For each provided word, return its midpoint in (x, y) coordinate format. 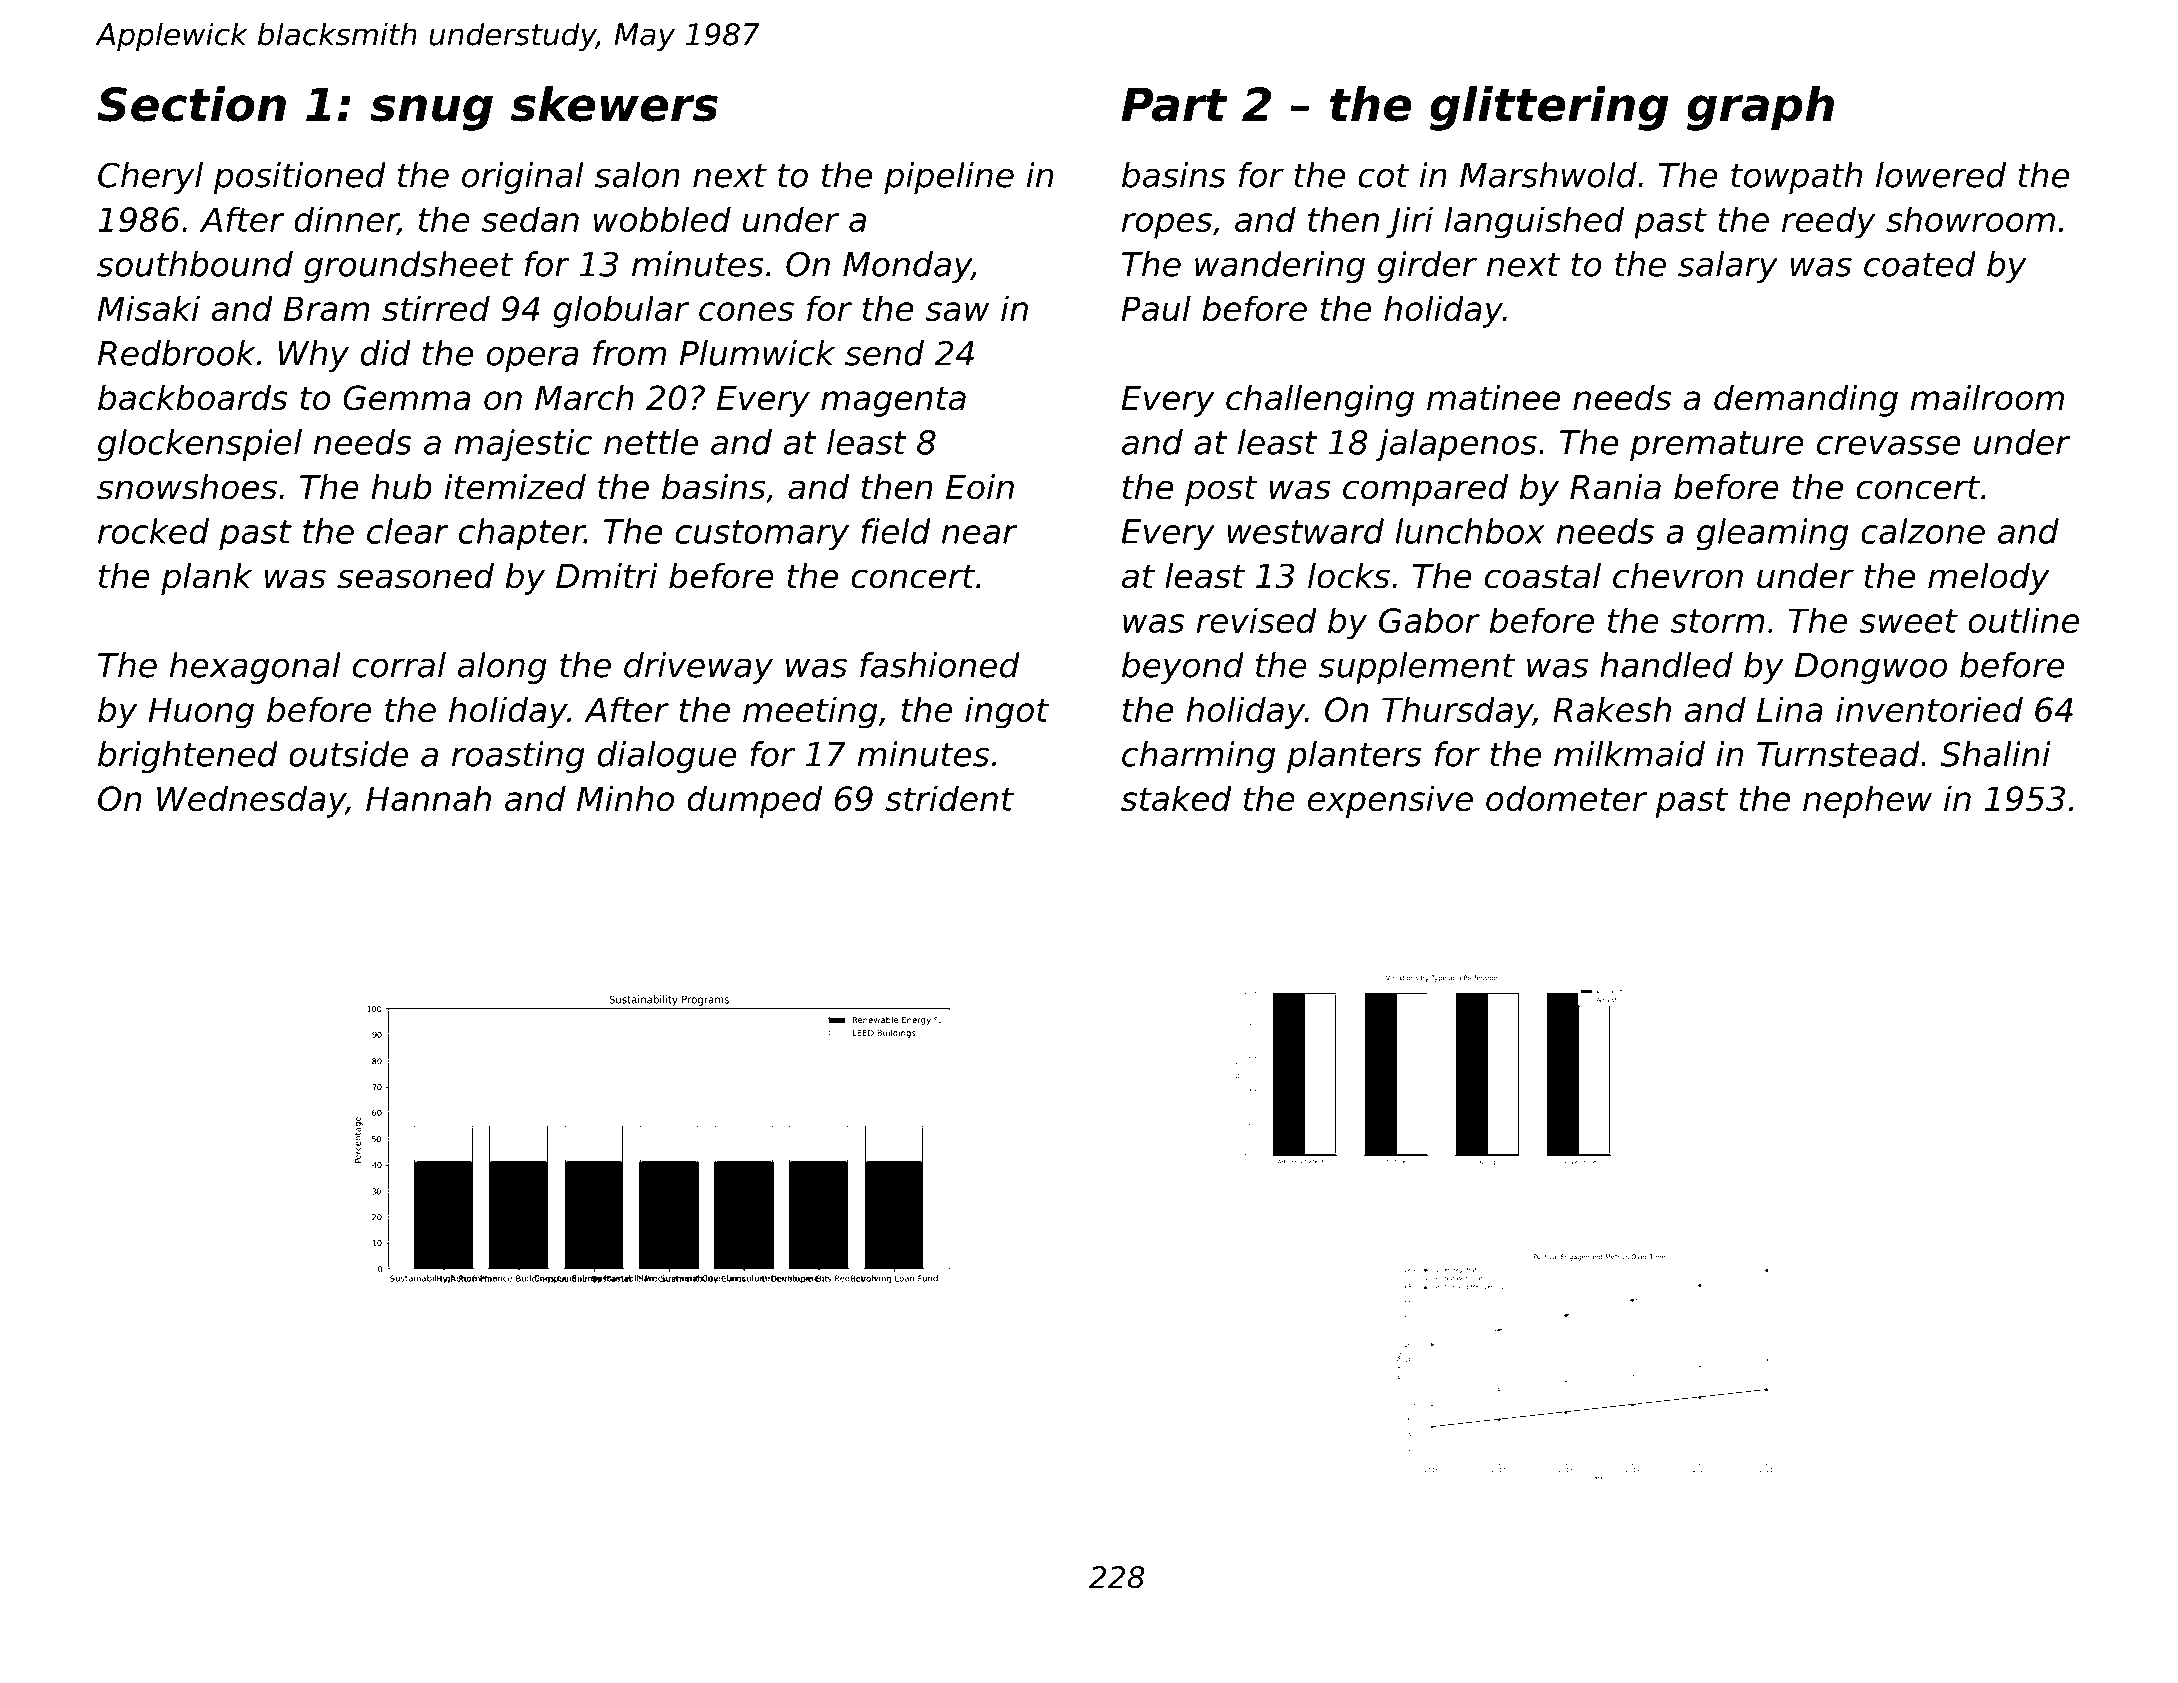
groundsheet (408, 267)
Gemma (407, 398)
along (502, 668)
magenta (893, 401)
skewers (614, 104)
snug (431, 113)
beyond (1183, 668)
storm (1717, 621)
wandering (1280, 267)
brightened (188, 757)
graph (1760, 108)
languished (1534, 222)
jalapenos (1456, 445)
